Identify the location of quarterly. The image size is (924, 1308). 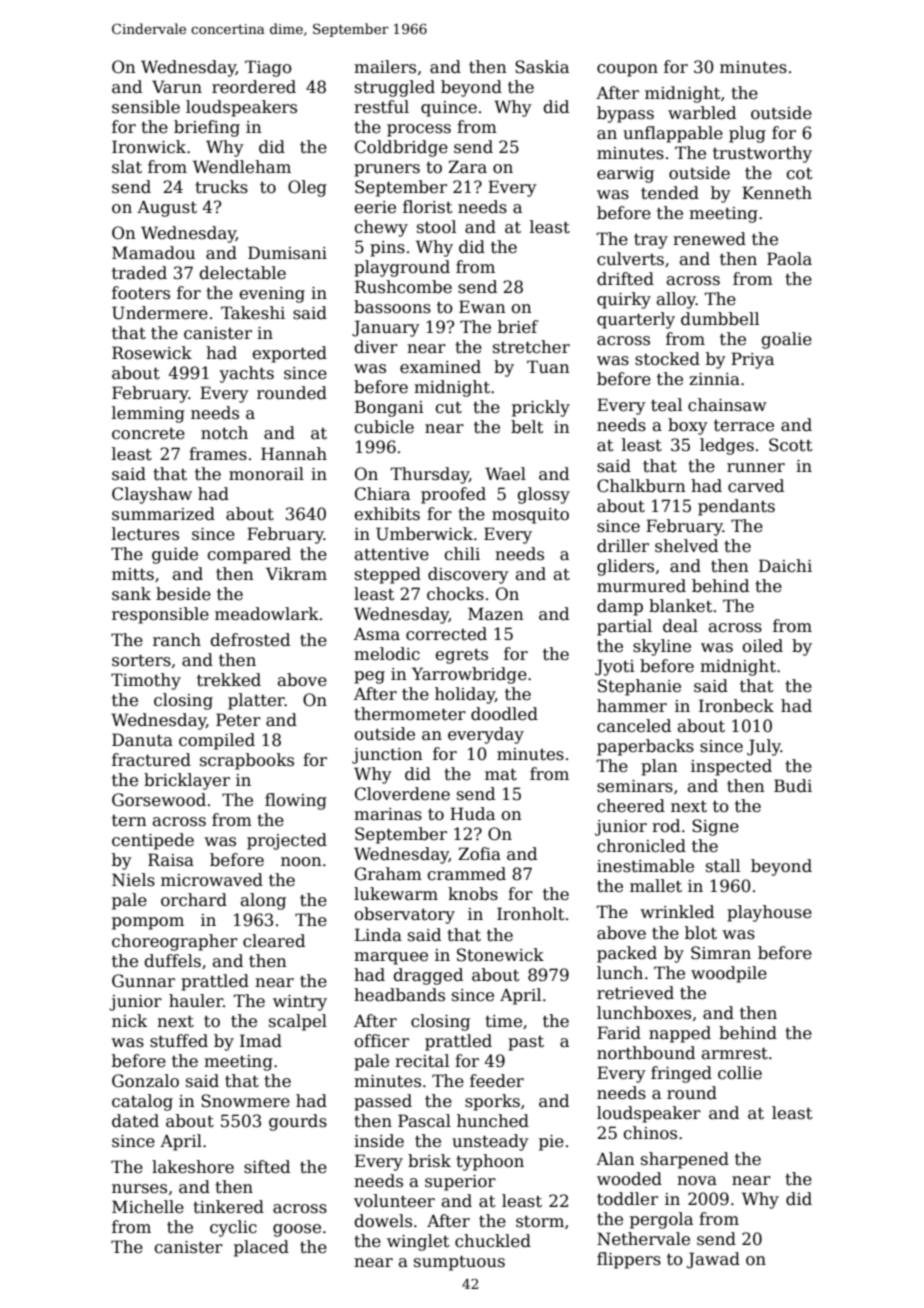
(636, 320).
